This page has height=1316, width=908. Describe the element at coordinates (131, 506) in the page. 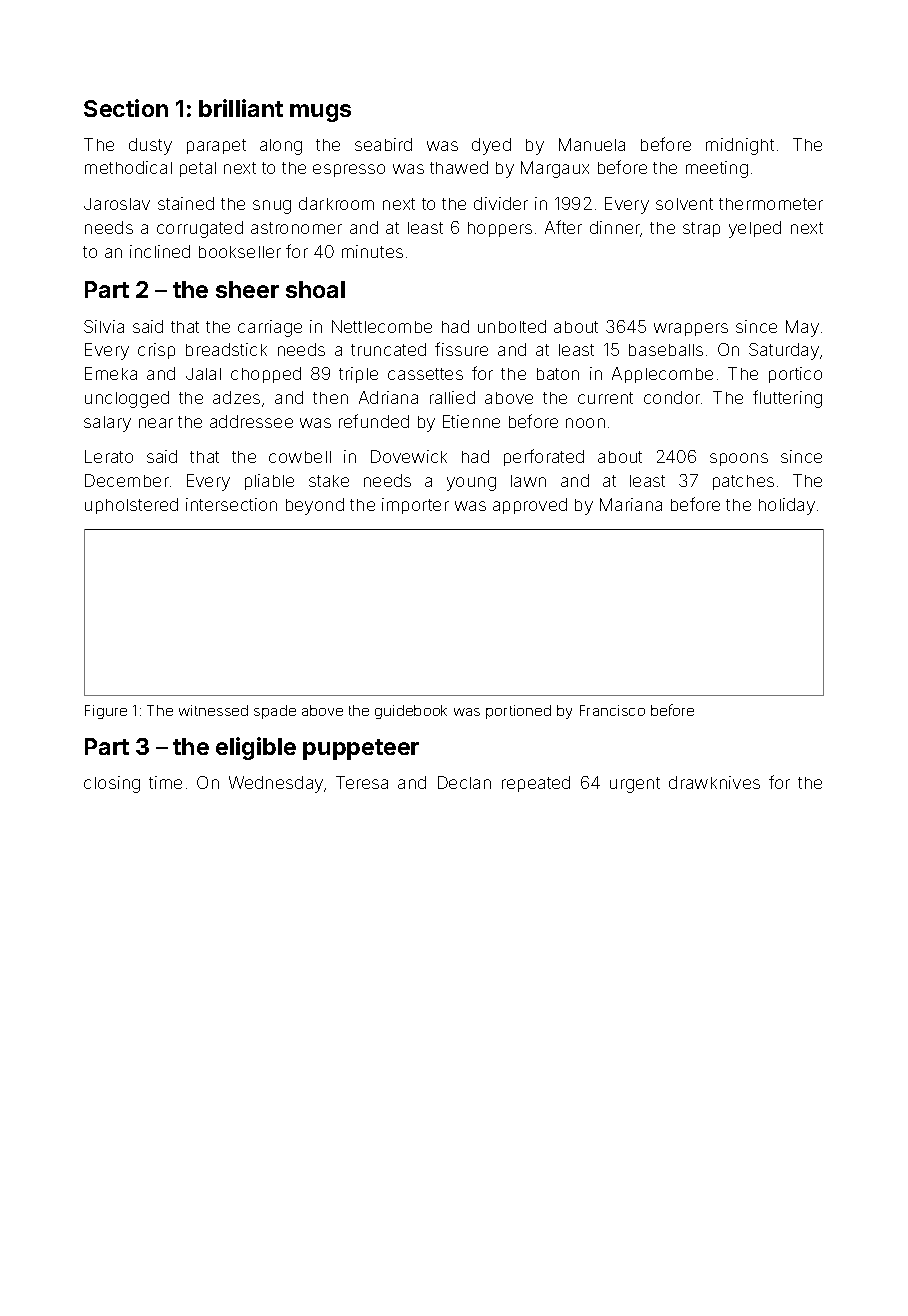

I see `upholstered` at that location.
